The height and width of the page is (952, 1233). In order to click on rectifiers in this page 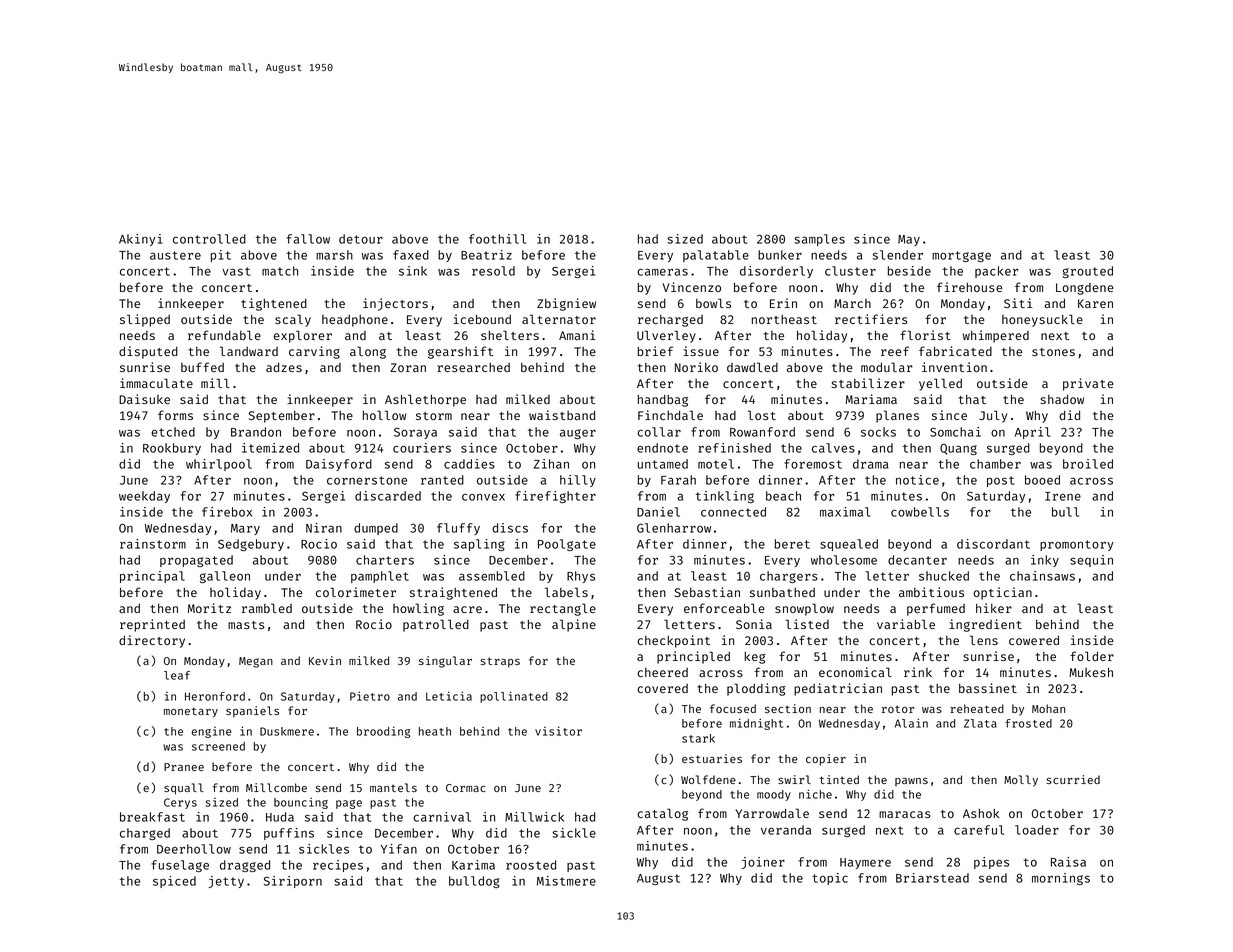, I will do `click(871, 319)`.
